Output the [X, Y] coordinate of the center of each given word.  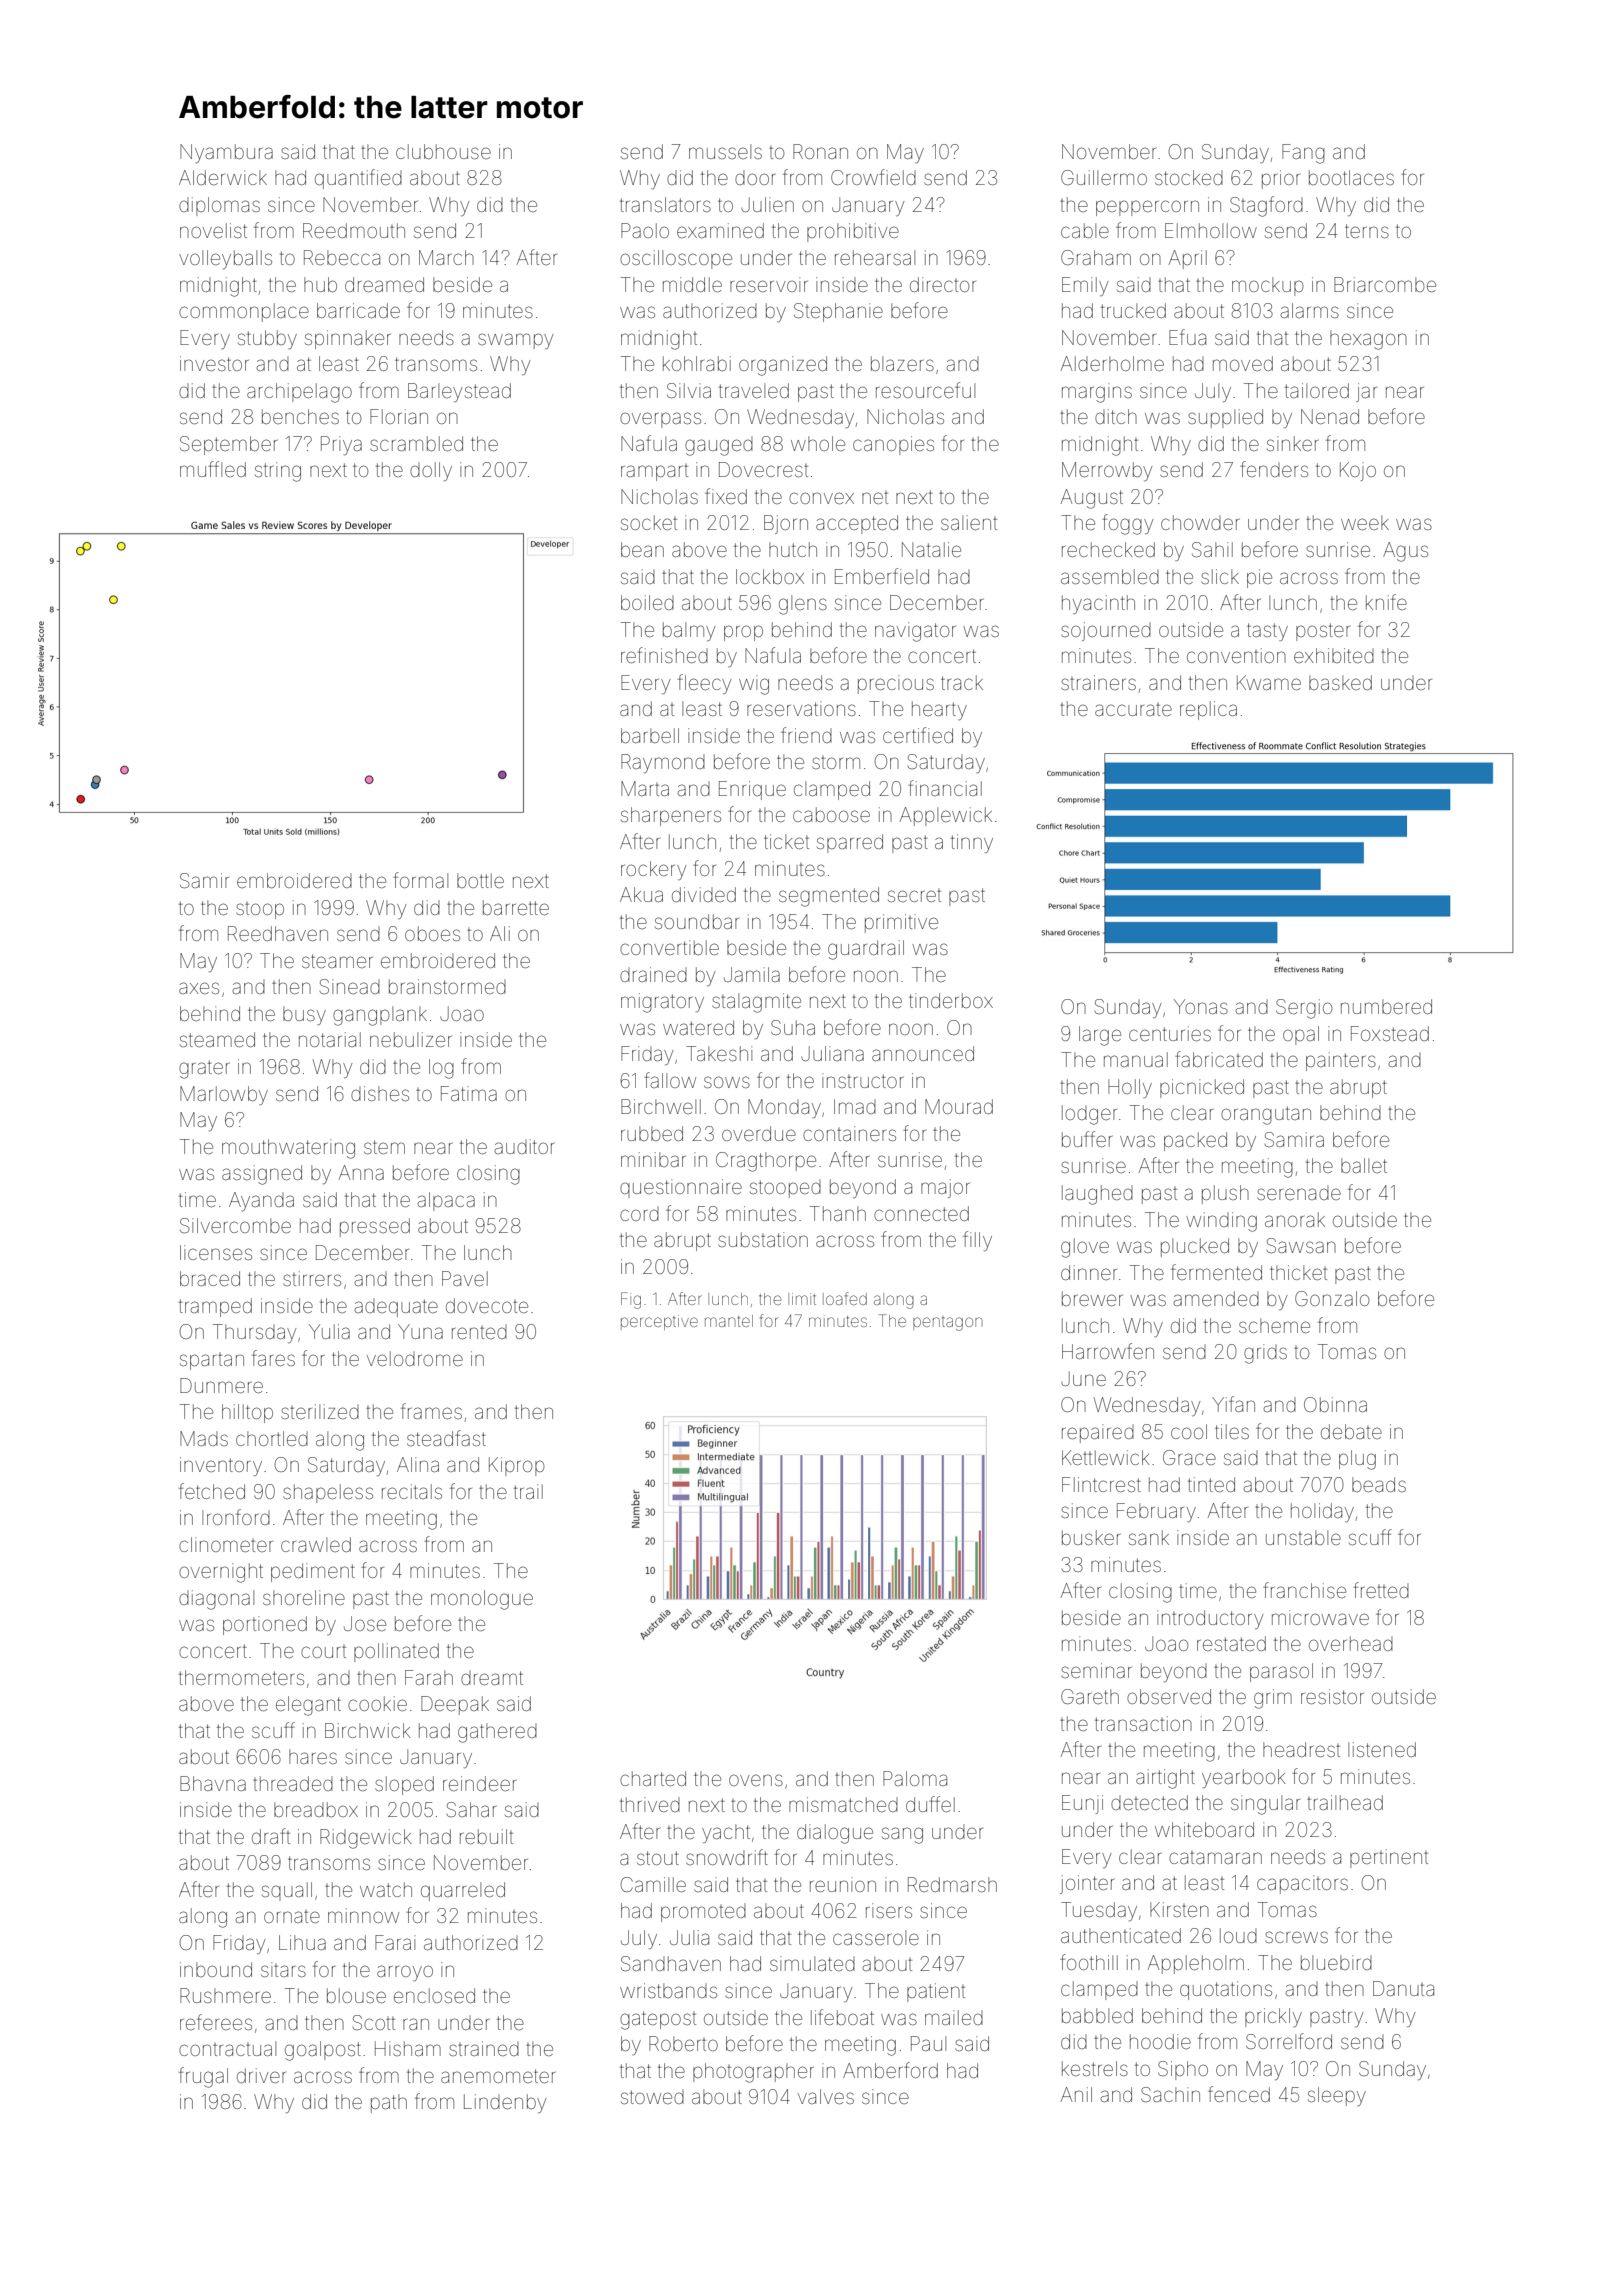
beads [1379, 1484]
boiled [647, 602]
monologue [482, 1600]
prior [1281, 179]
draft [271, 1836]
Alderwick [223, 177]
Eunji [1082, 1804]
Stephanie [838, 312]
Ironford [236, 1517]
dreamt [492, 1678]
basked [1340, 682]
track [962, 682]
